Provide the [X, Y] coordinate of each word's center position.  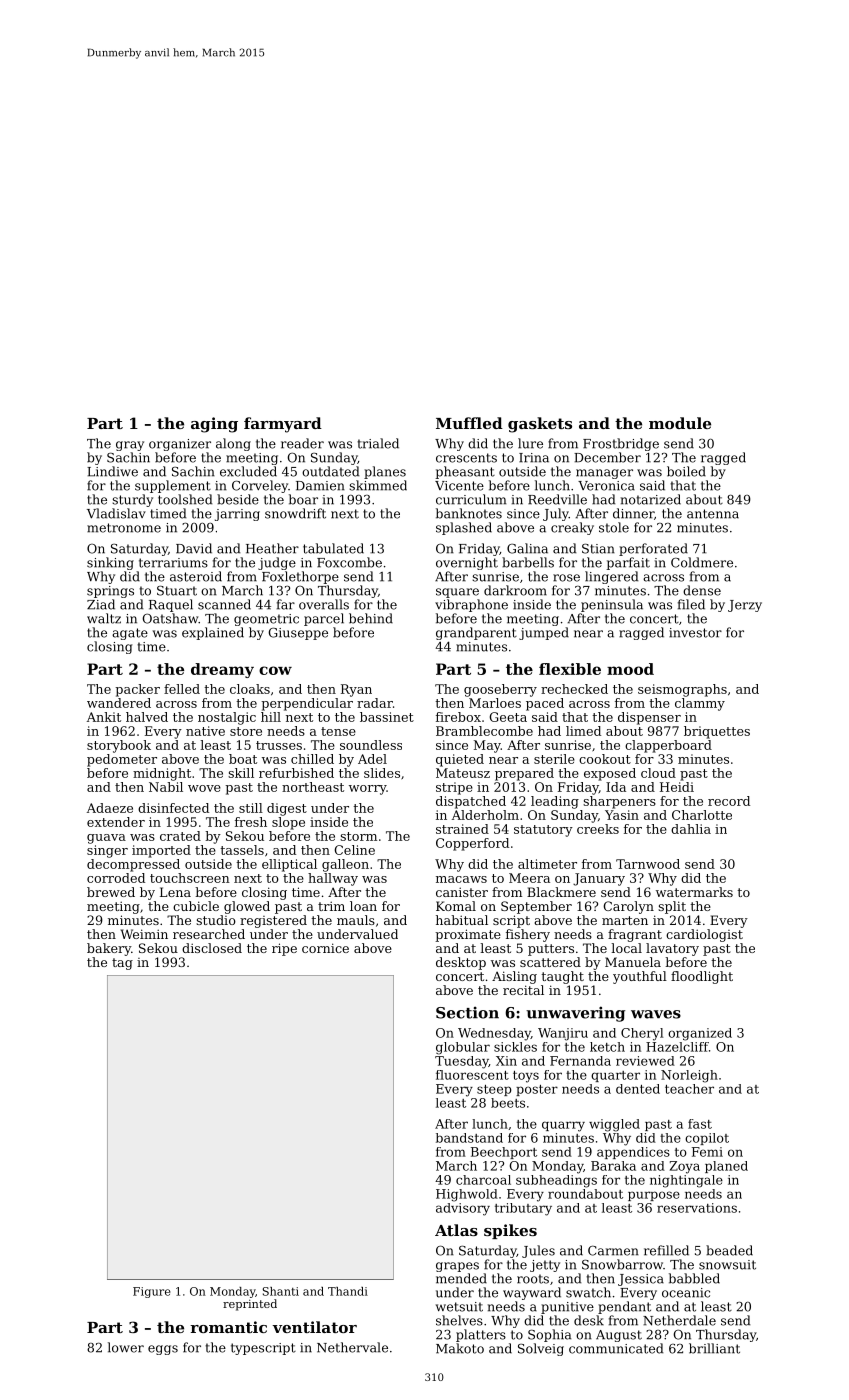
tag [122, 964]
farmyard [283, 425]
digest [287, 809]
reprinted [250, 1305]
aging [214, 425]
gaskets [540, 425]
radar [375, 703]
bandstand [469, 1138]
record [729, 801]
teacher [689, 1089]
